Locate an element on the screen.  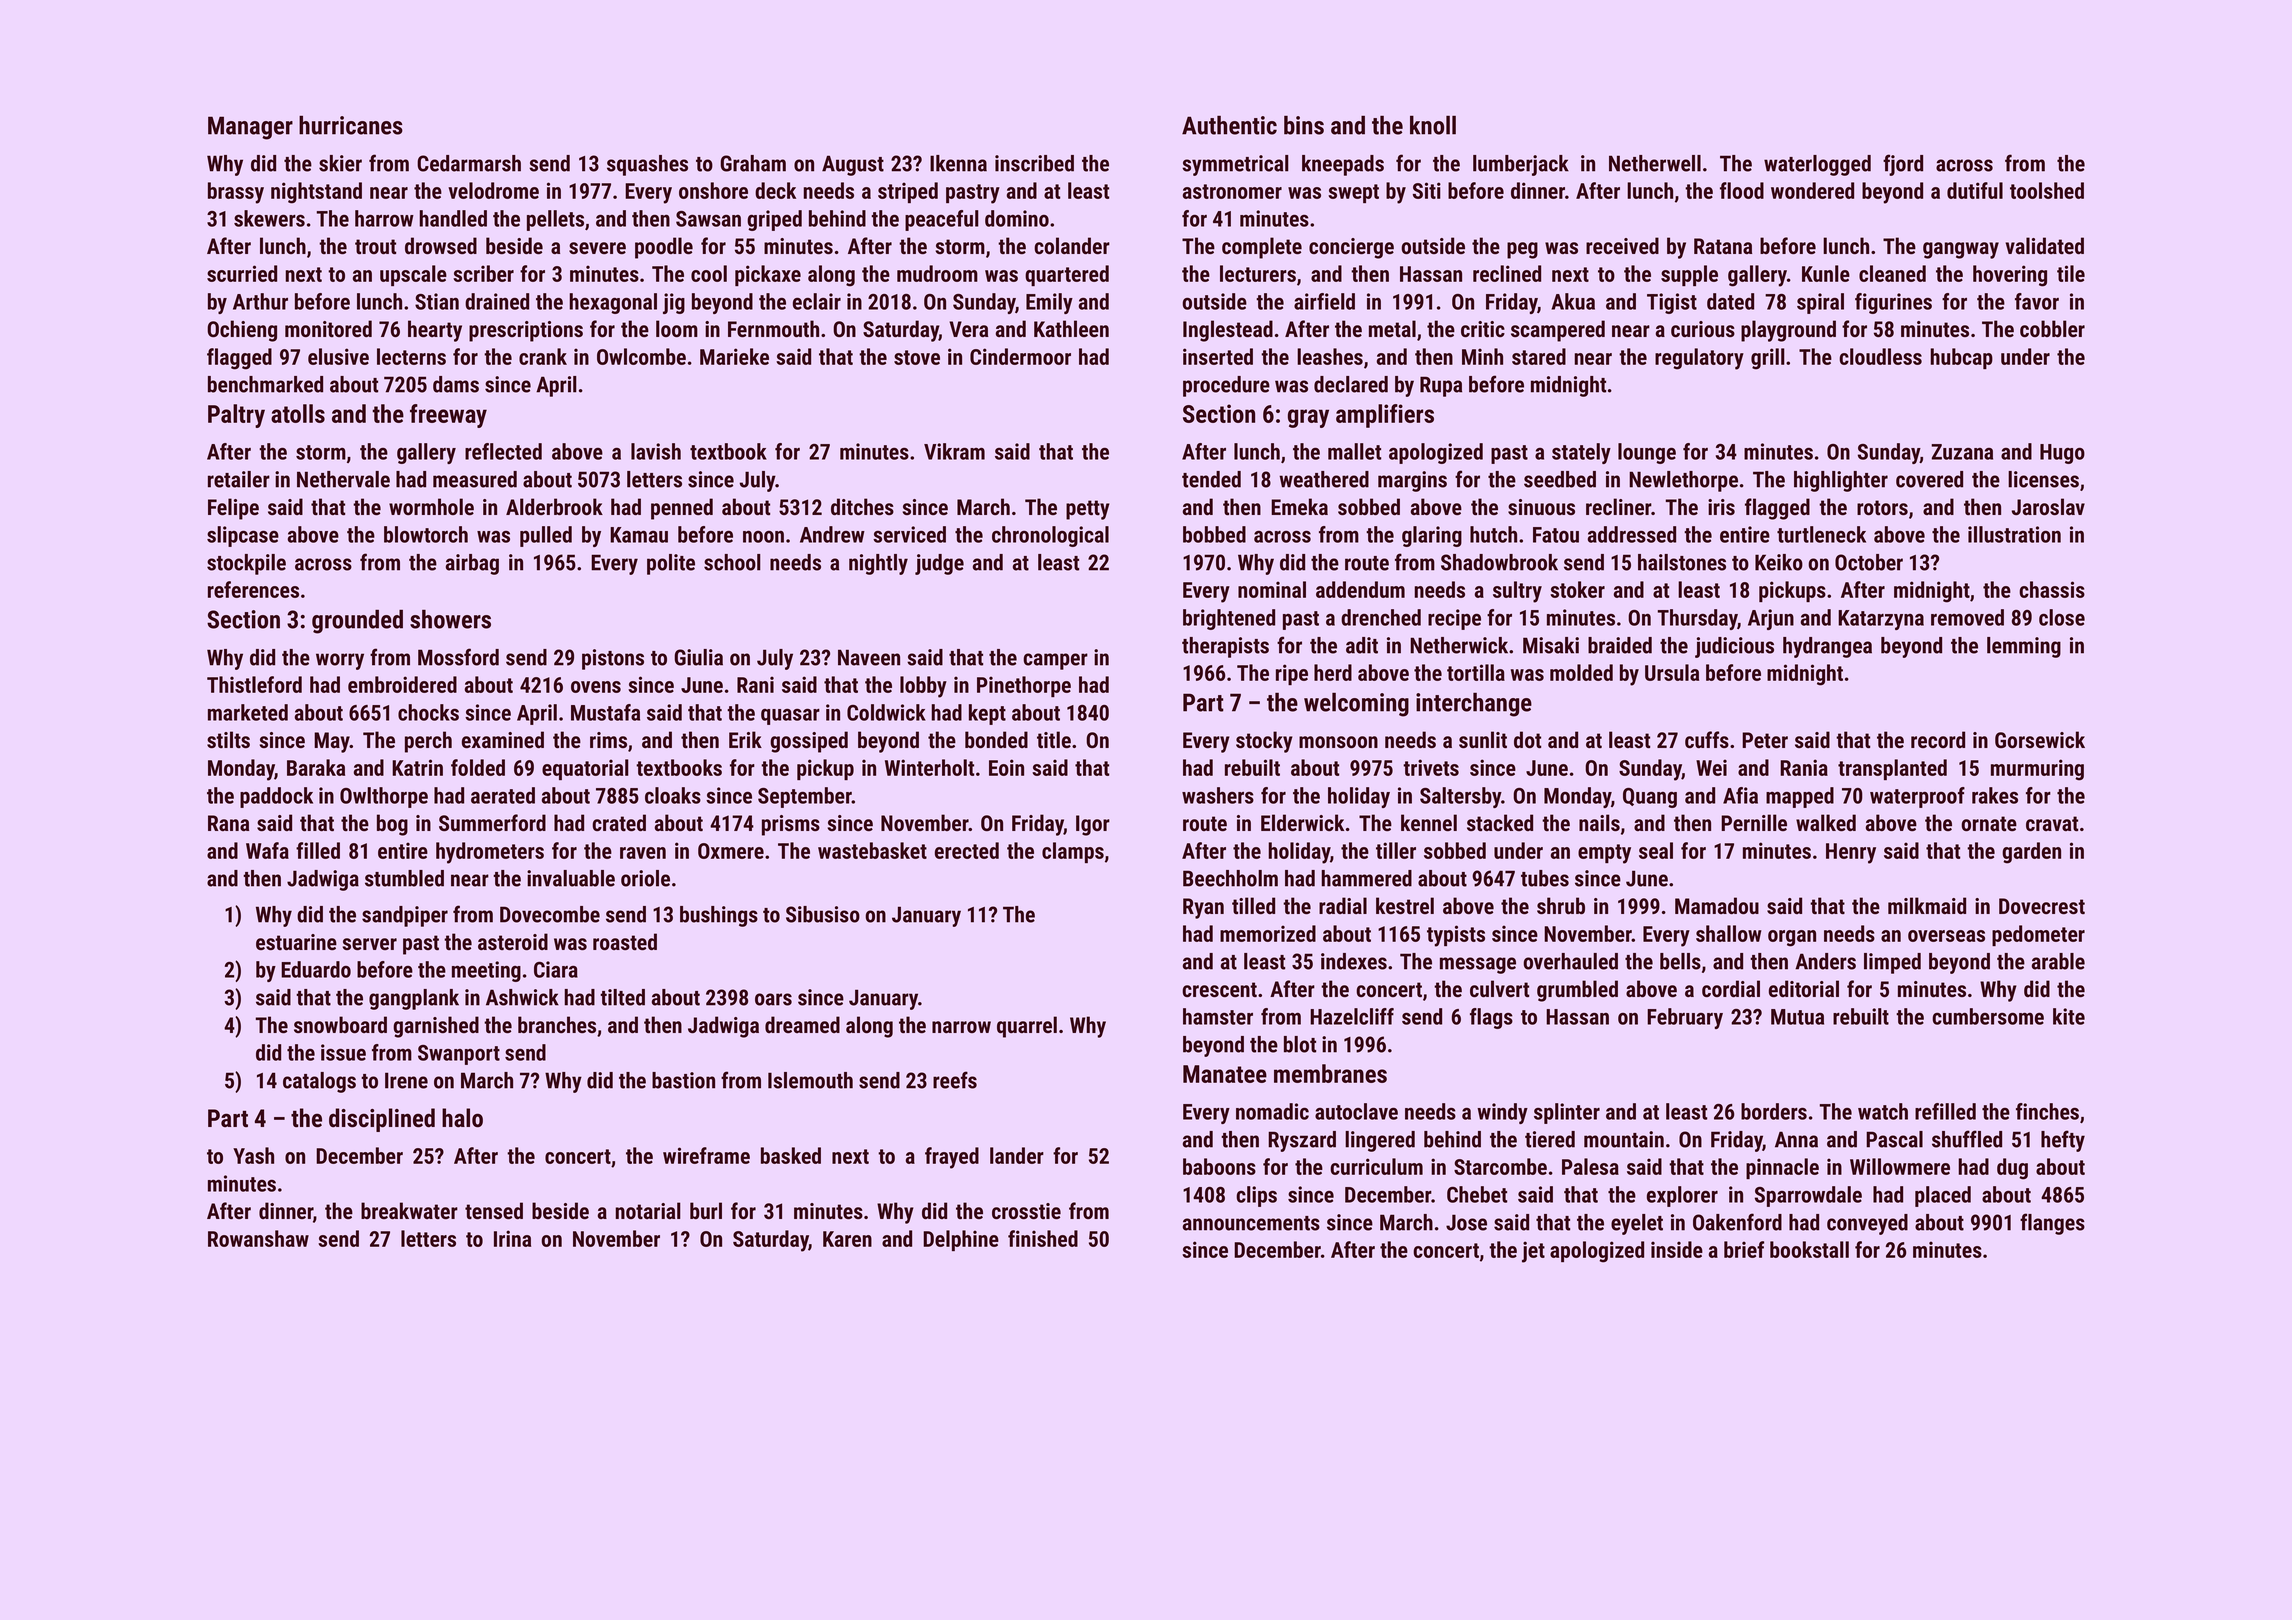
Coldwick is located at coordinates (886, 712).
